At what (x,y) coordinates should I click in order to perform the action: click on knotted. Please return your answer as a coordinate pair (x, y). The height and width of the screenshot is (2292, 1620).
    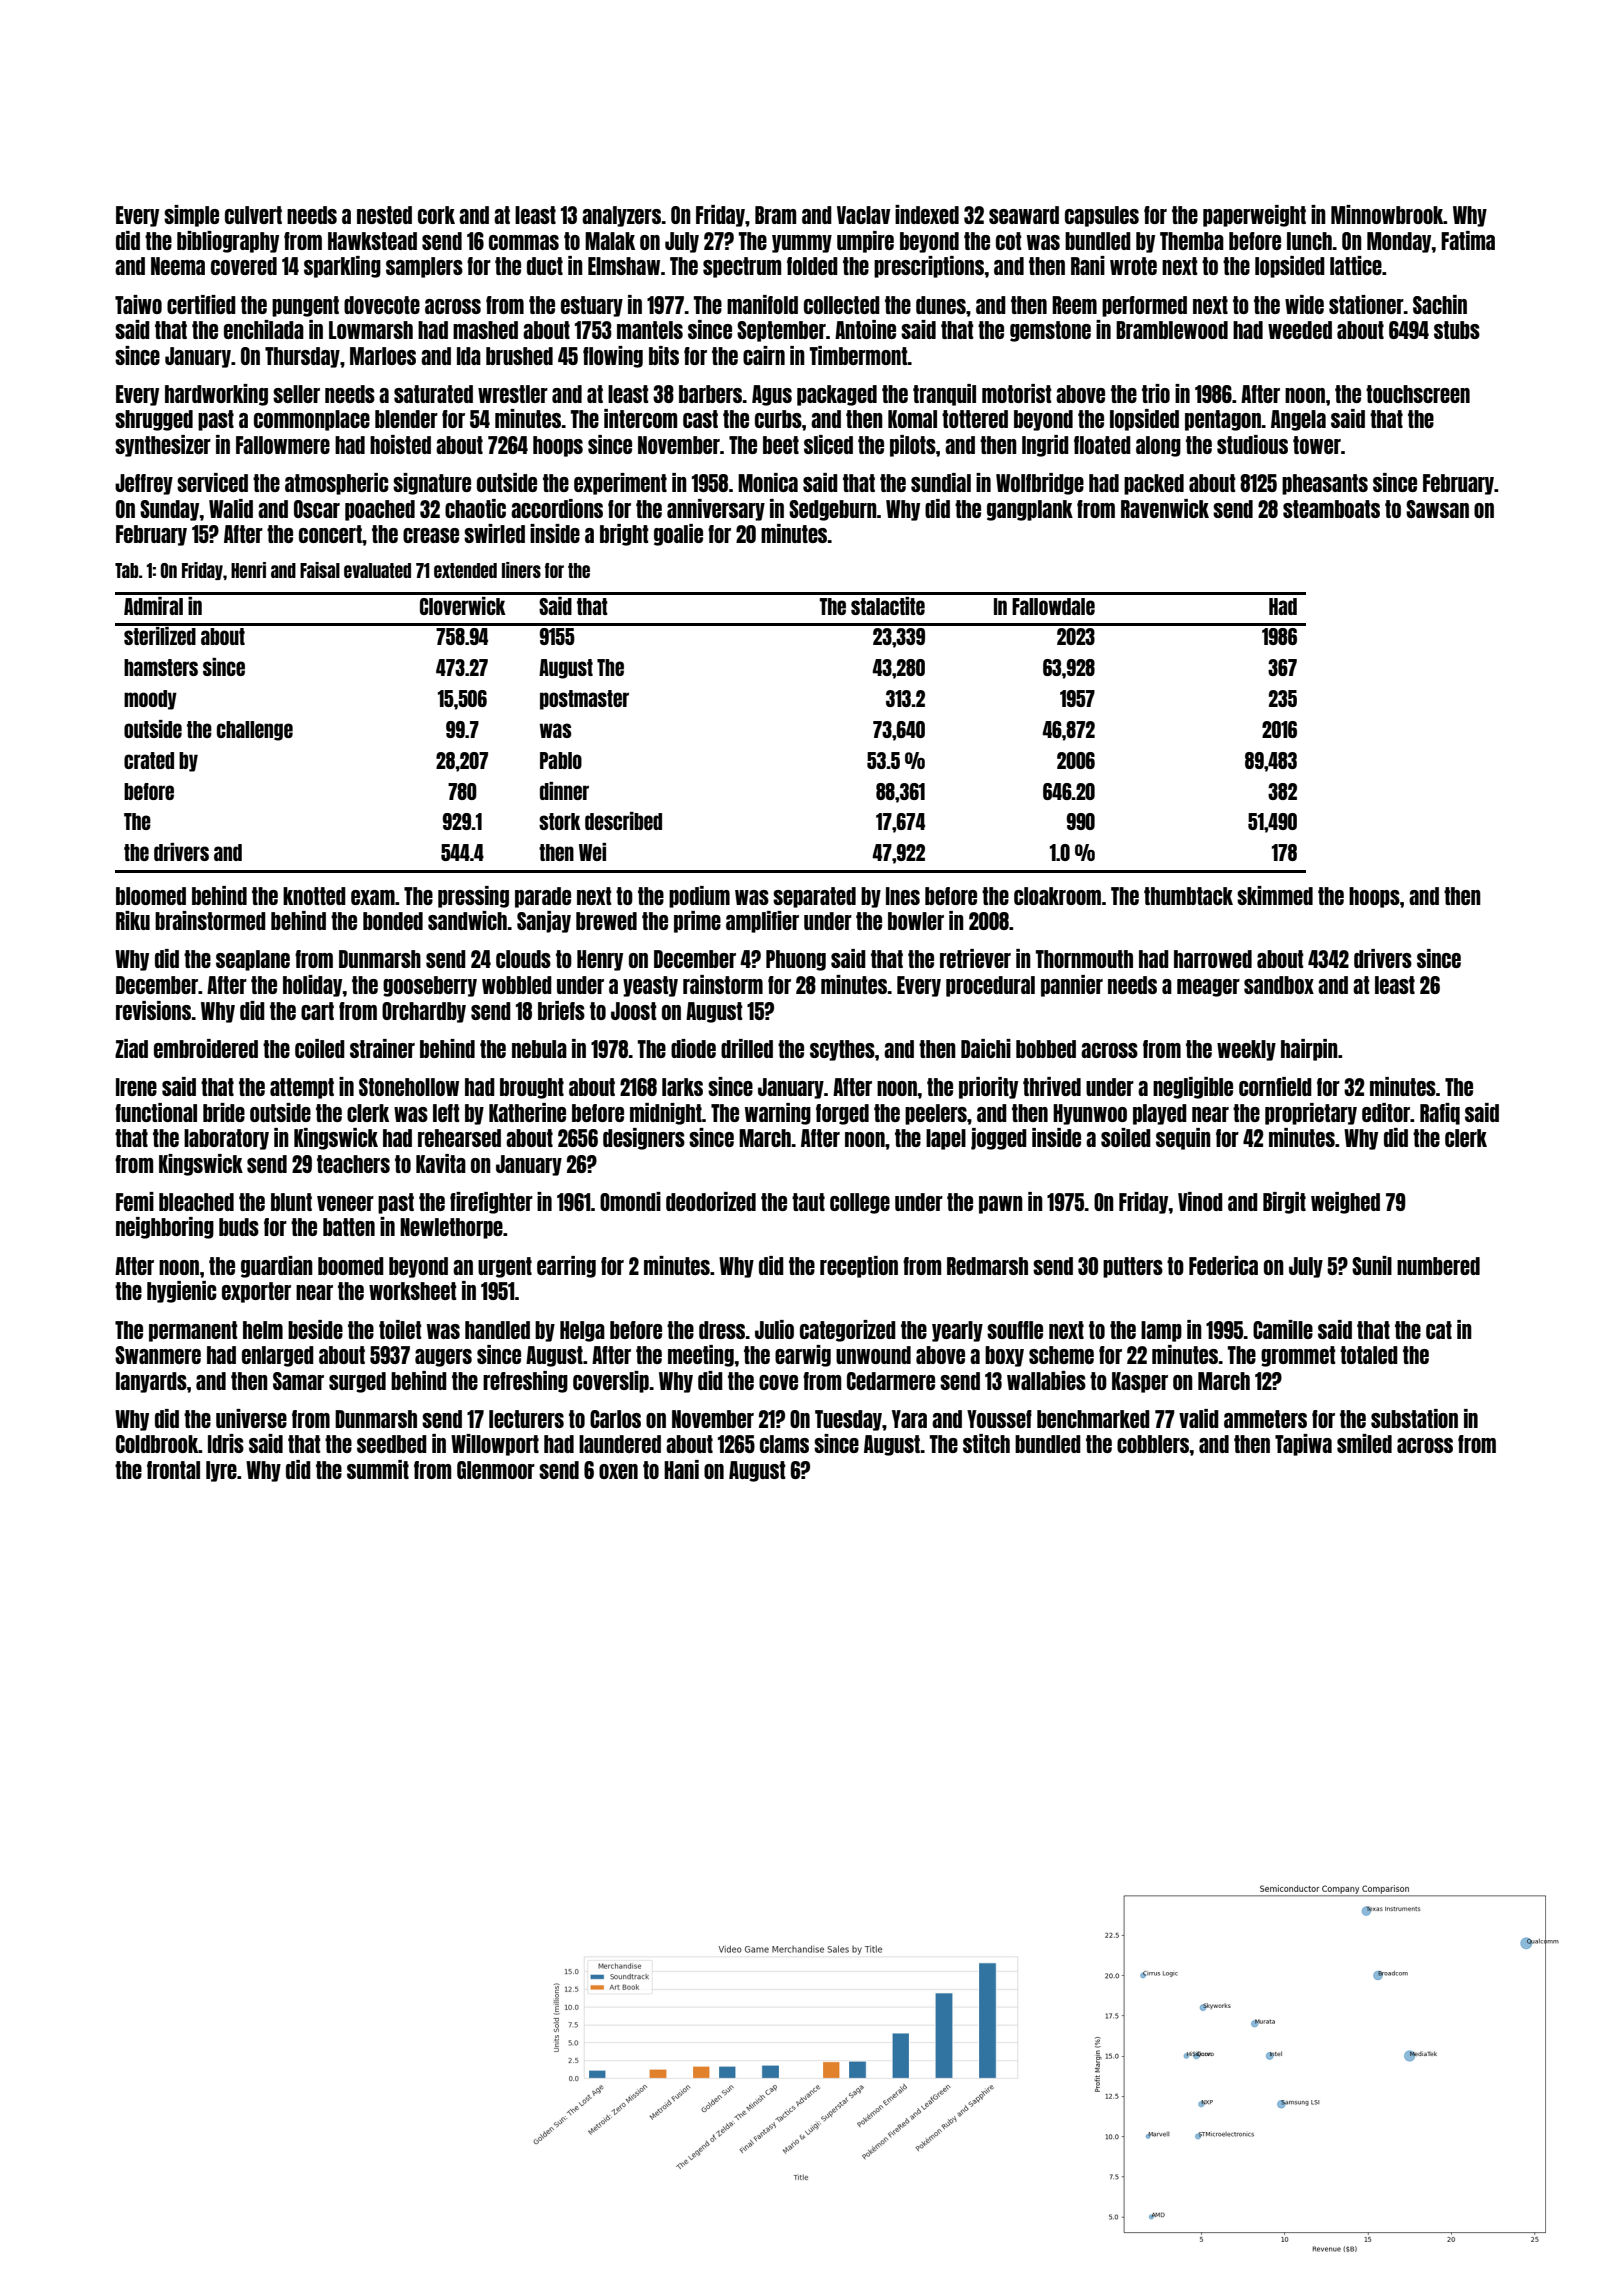
    Looking at the image, I should click on (314, 896).
